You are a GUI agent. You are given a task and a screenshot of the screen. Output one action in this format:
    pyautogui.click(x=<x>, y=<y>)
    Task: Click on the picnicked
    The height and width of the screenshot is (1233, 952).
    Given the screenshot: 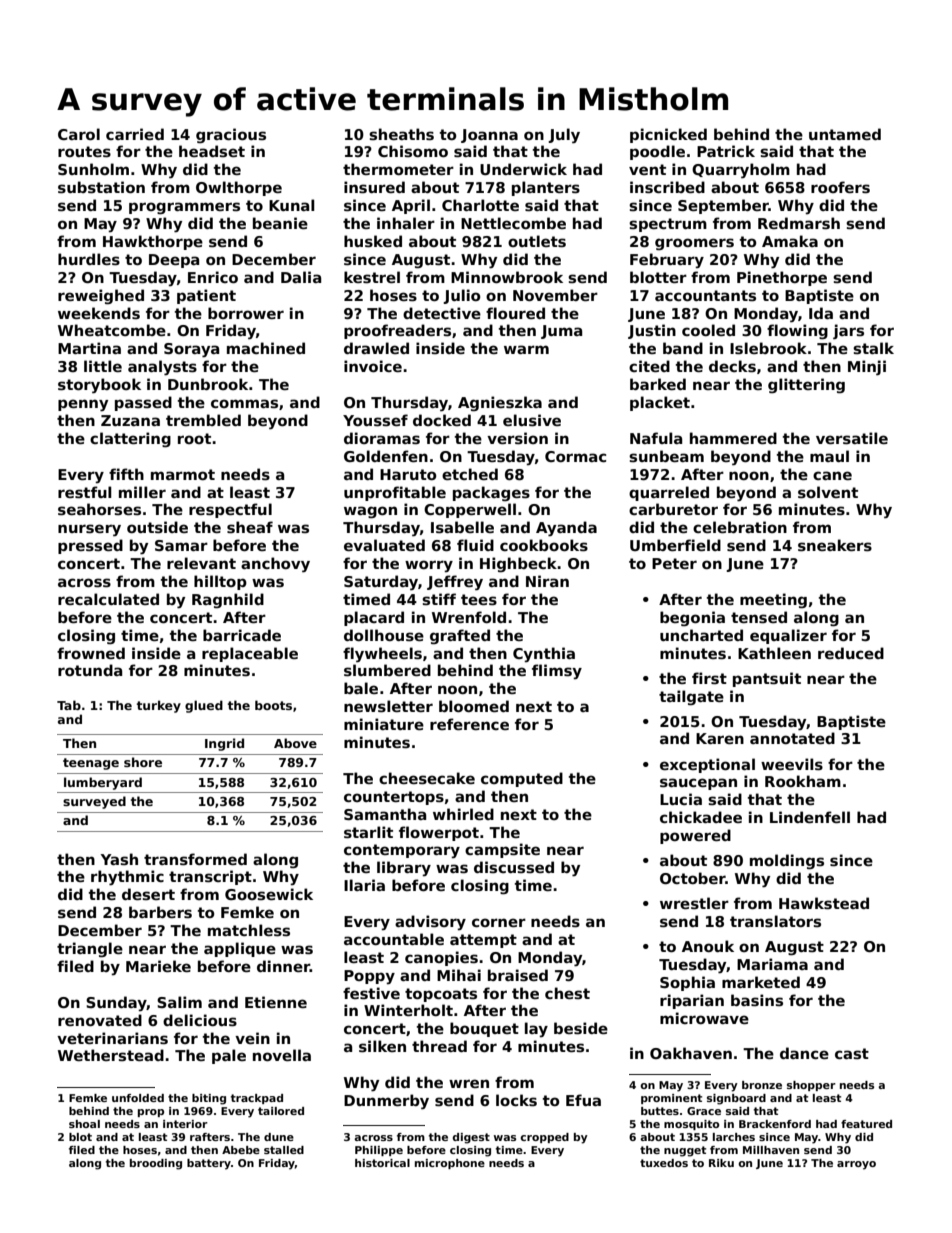 What is the action you would take?
    pyautogui.click(x=668, y=135)
